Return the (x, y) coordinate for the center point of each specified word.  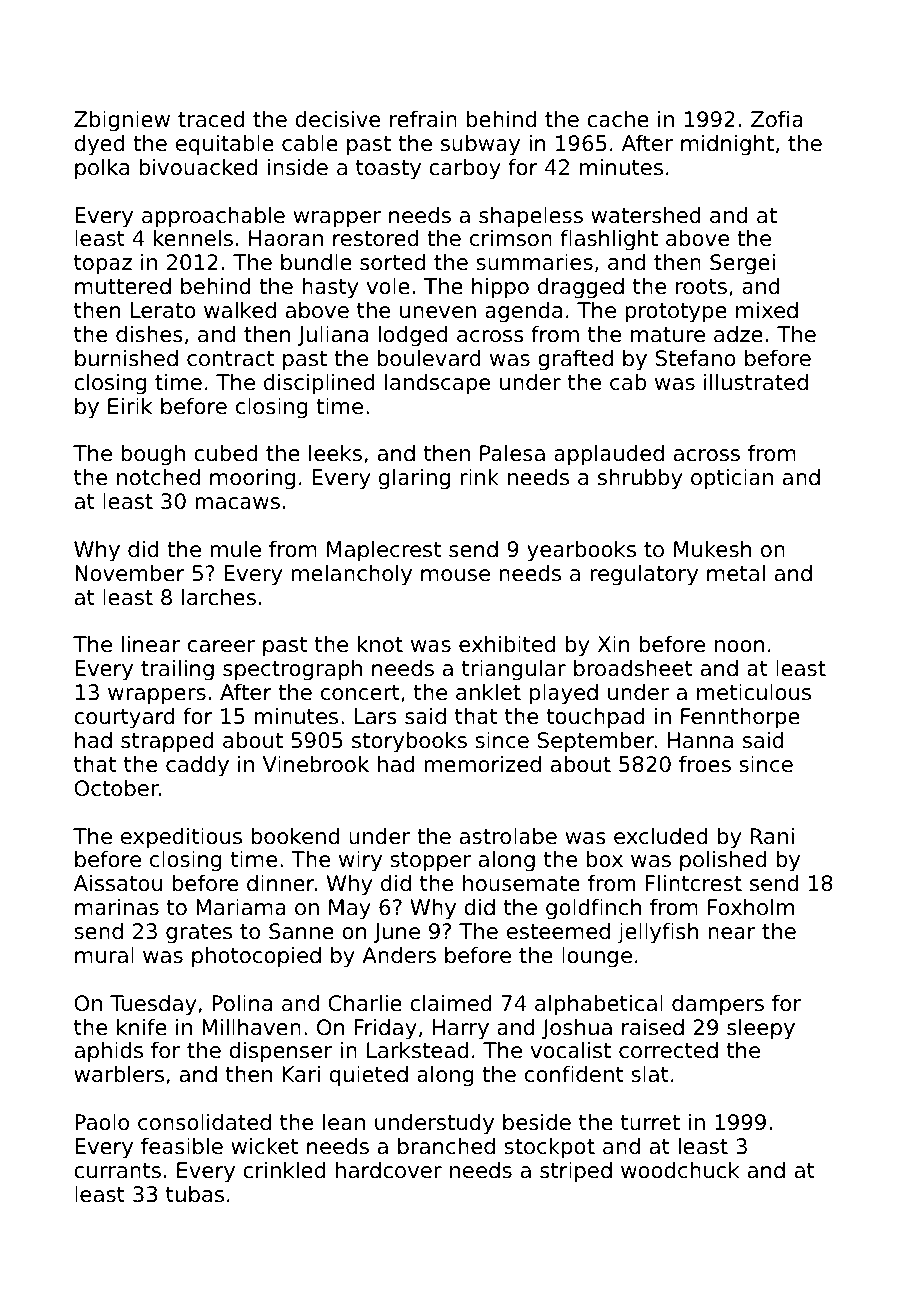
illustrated (756, 382)
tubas (195, 1194)
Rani (772, 836)
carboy (465, 169)
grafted (575, 360)
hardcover (389, 1170)
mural (104, 955)
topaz (103, 265)
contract (230, 359)
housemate (521, 883)
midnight (727, 145)
